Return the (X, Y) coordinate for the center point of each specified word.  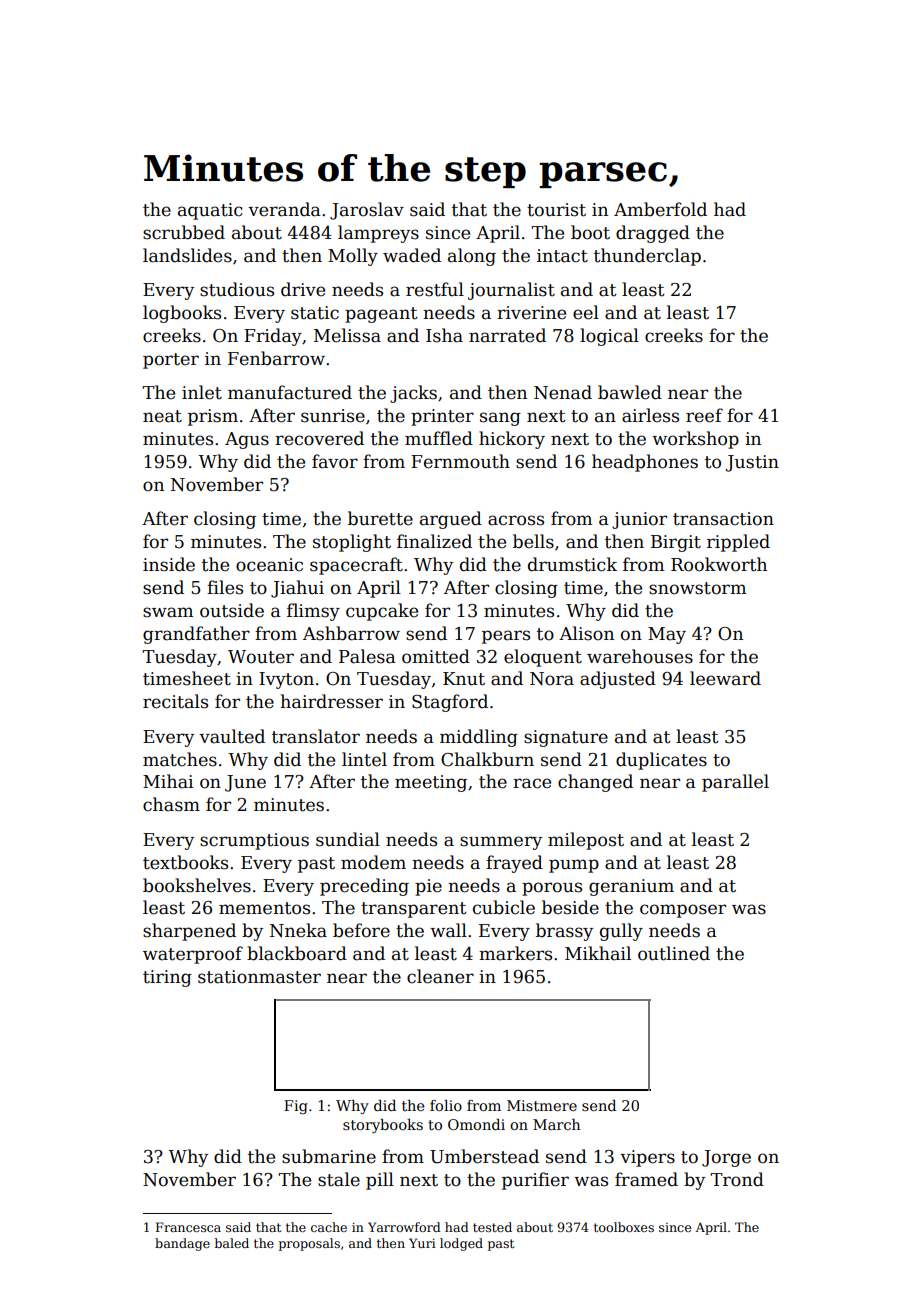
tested (492, 1227)
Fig (296, 1107)
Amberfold (660, 209)
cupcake (382, 612)
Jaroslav (367, 211)
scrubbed (184, 232)
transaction (723, 519)
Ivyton (286, 680)
